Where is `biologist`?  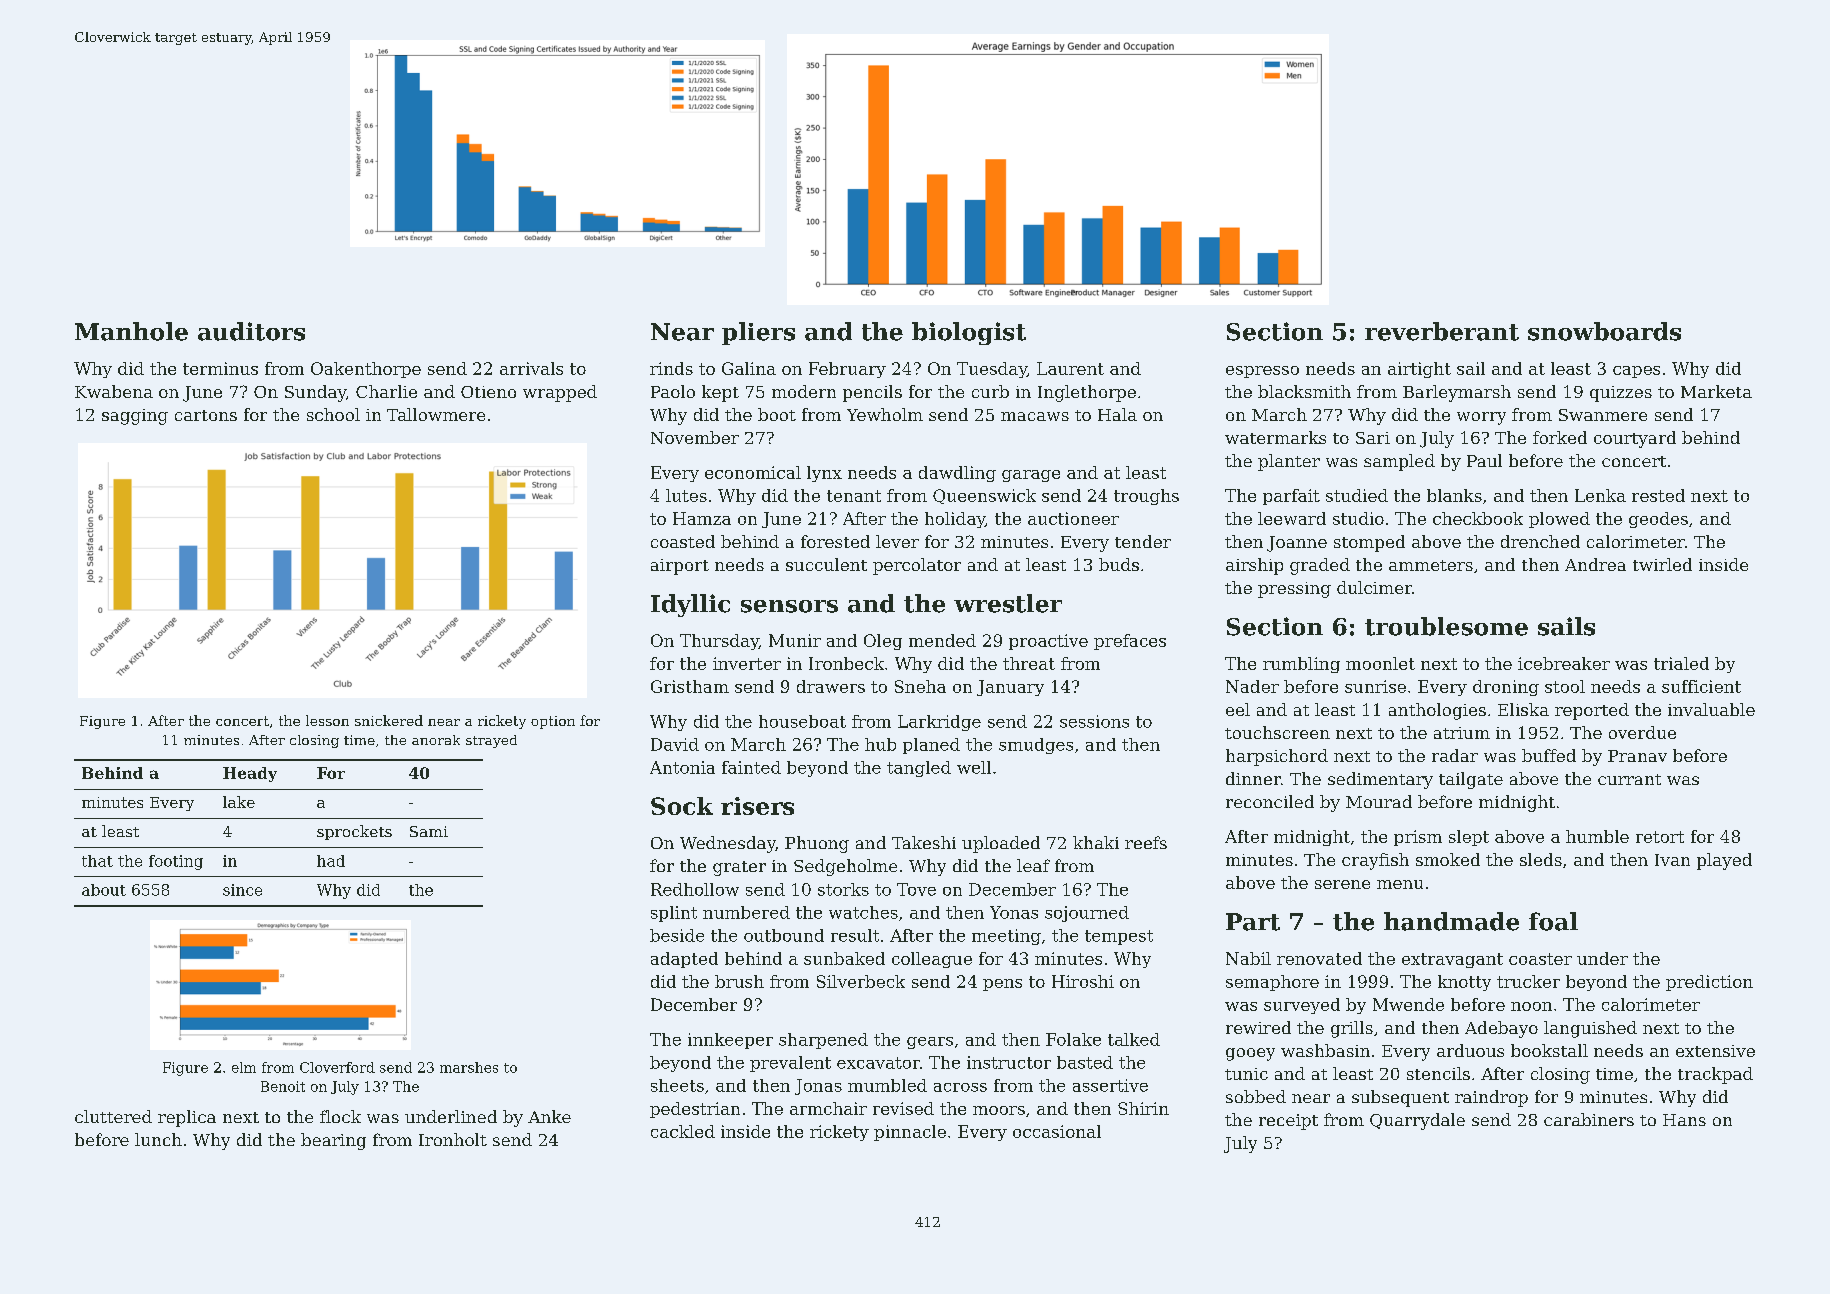 biologist is located at coordinates (969, 333).
